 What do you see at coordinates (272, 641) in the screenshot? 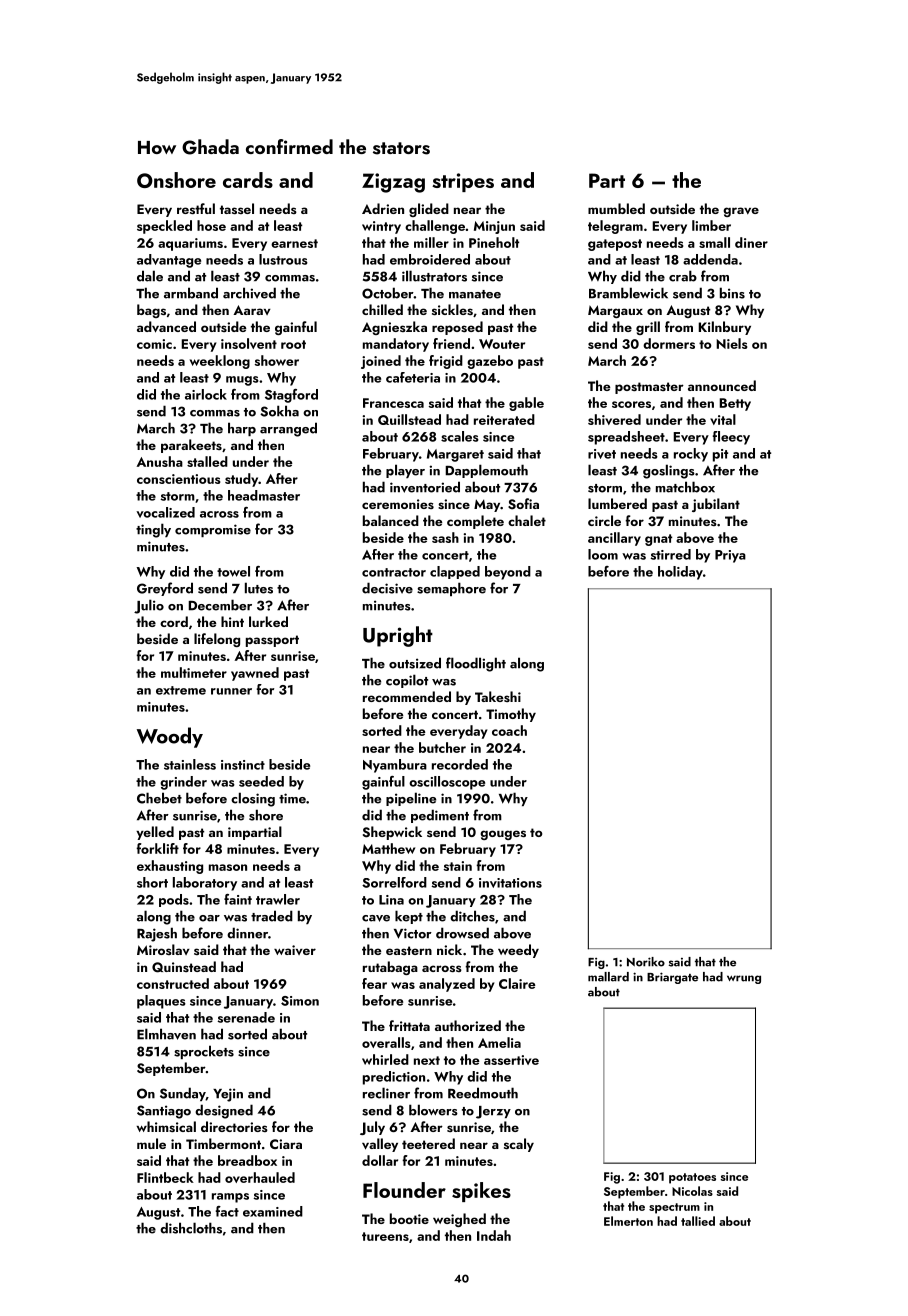
I see `passport` at bounding box center [272, 641].
